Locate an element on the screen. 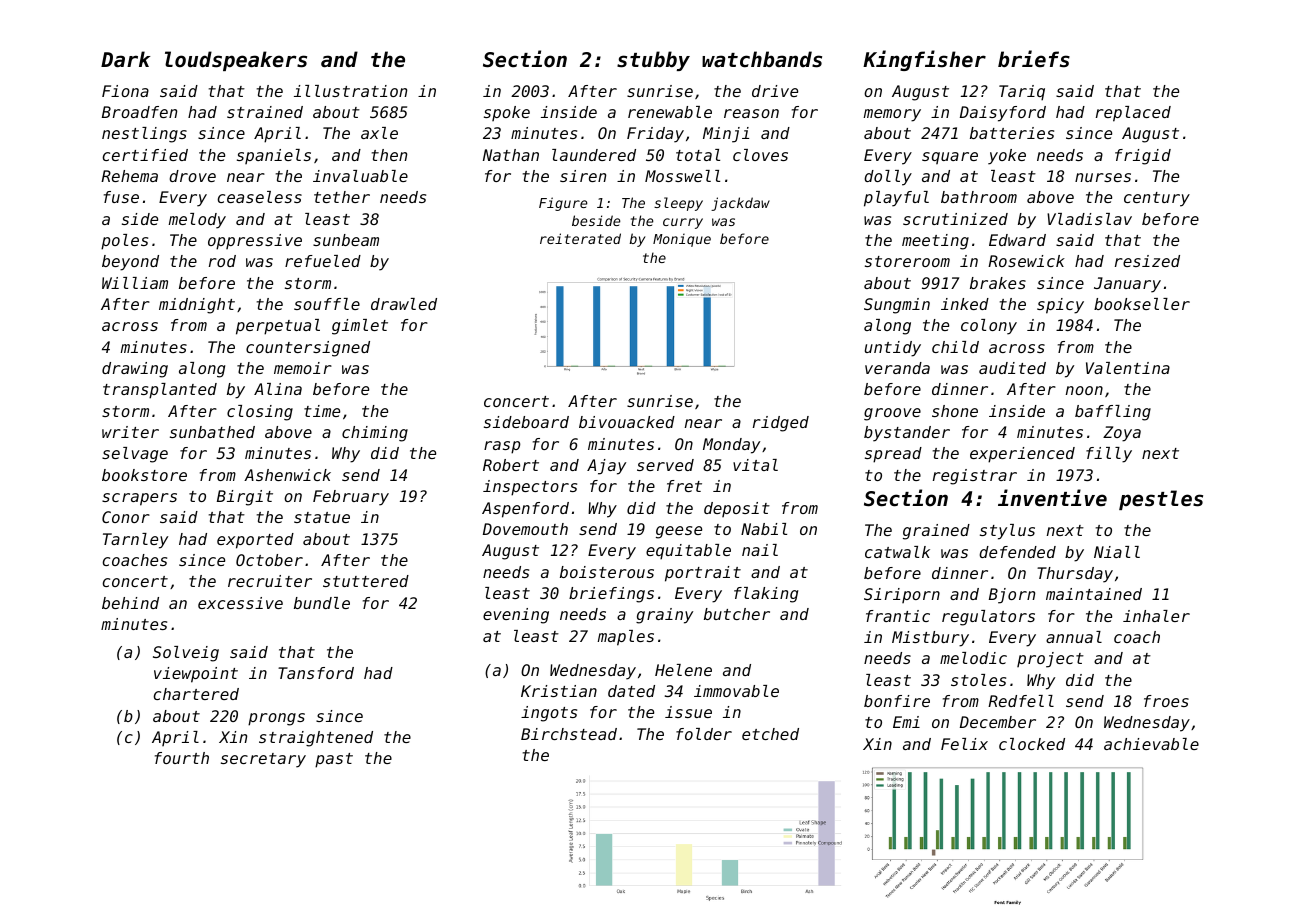 Image resolution: width=1308 pixels, height=924 pixels. bivouacked is located at coordinates (627, 422).
